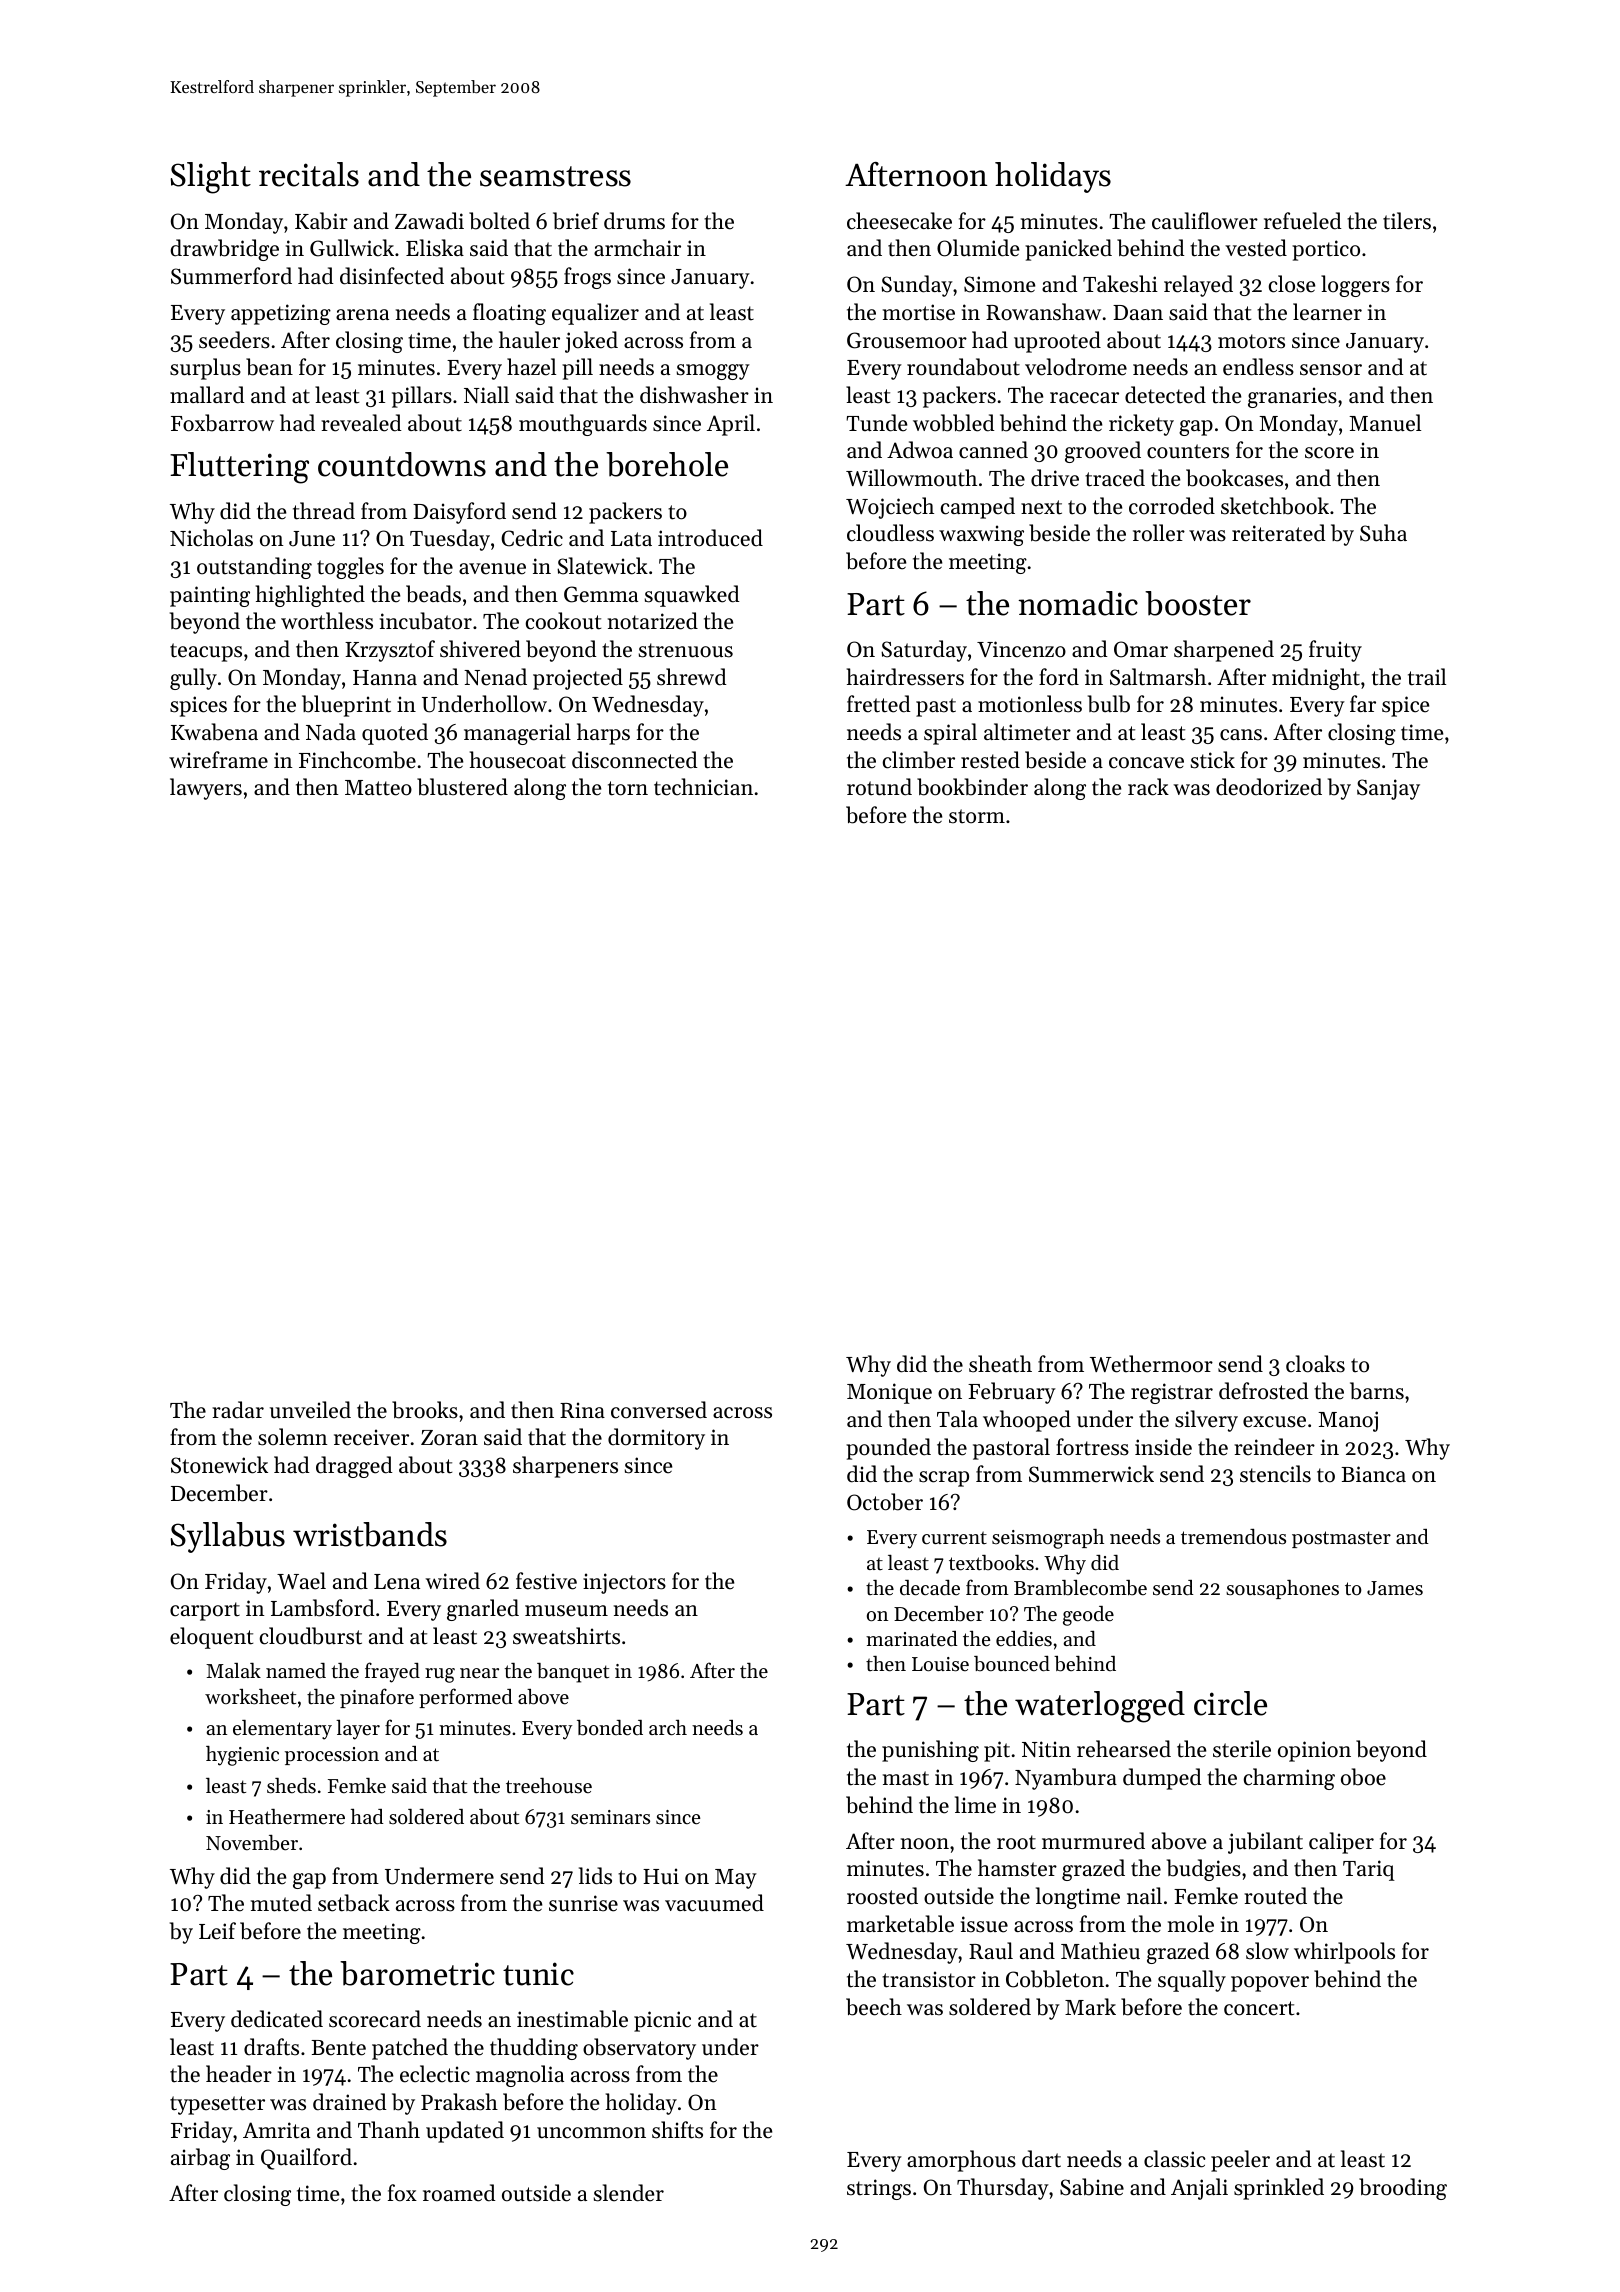 The width and height of the screenshot is (1620, 2292). Describe the element at coordinates (1275, 506) in the screenshot. I see `sketchbook` at that location.
